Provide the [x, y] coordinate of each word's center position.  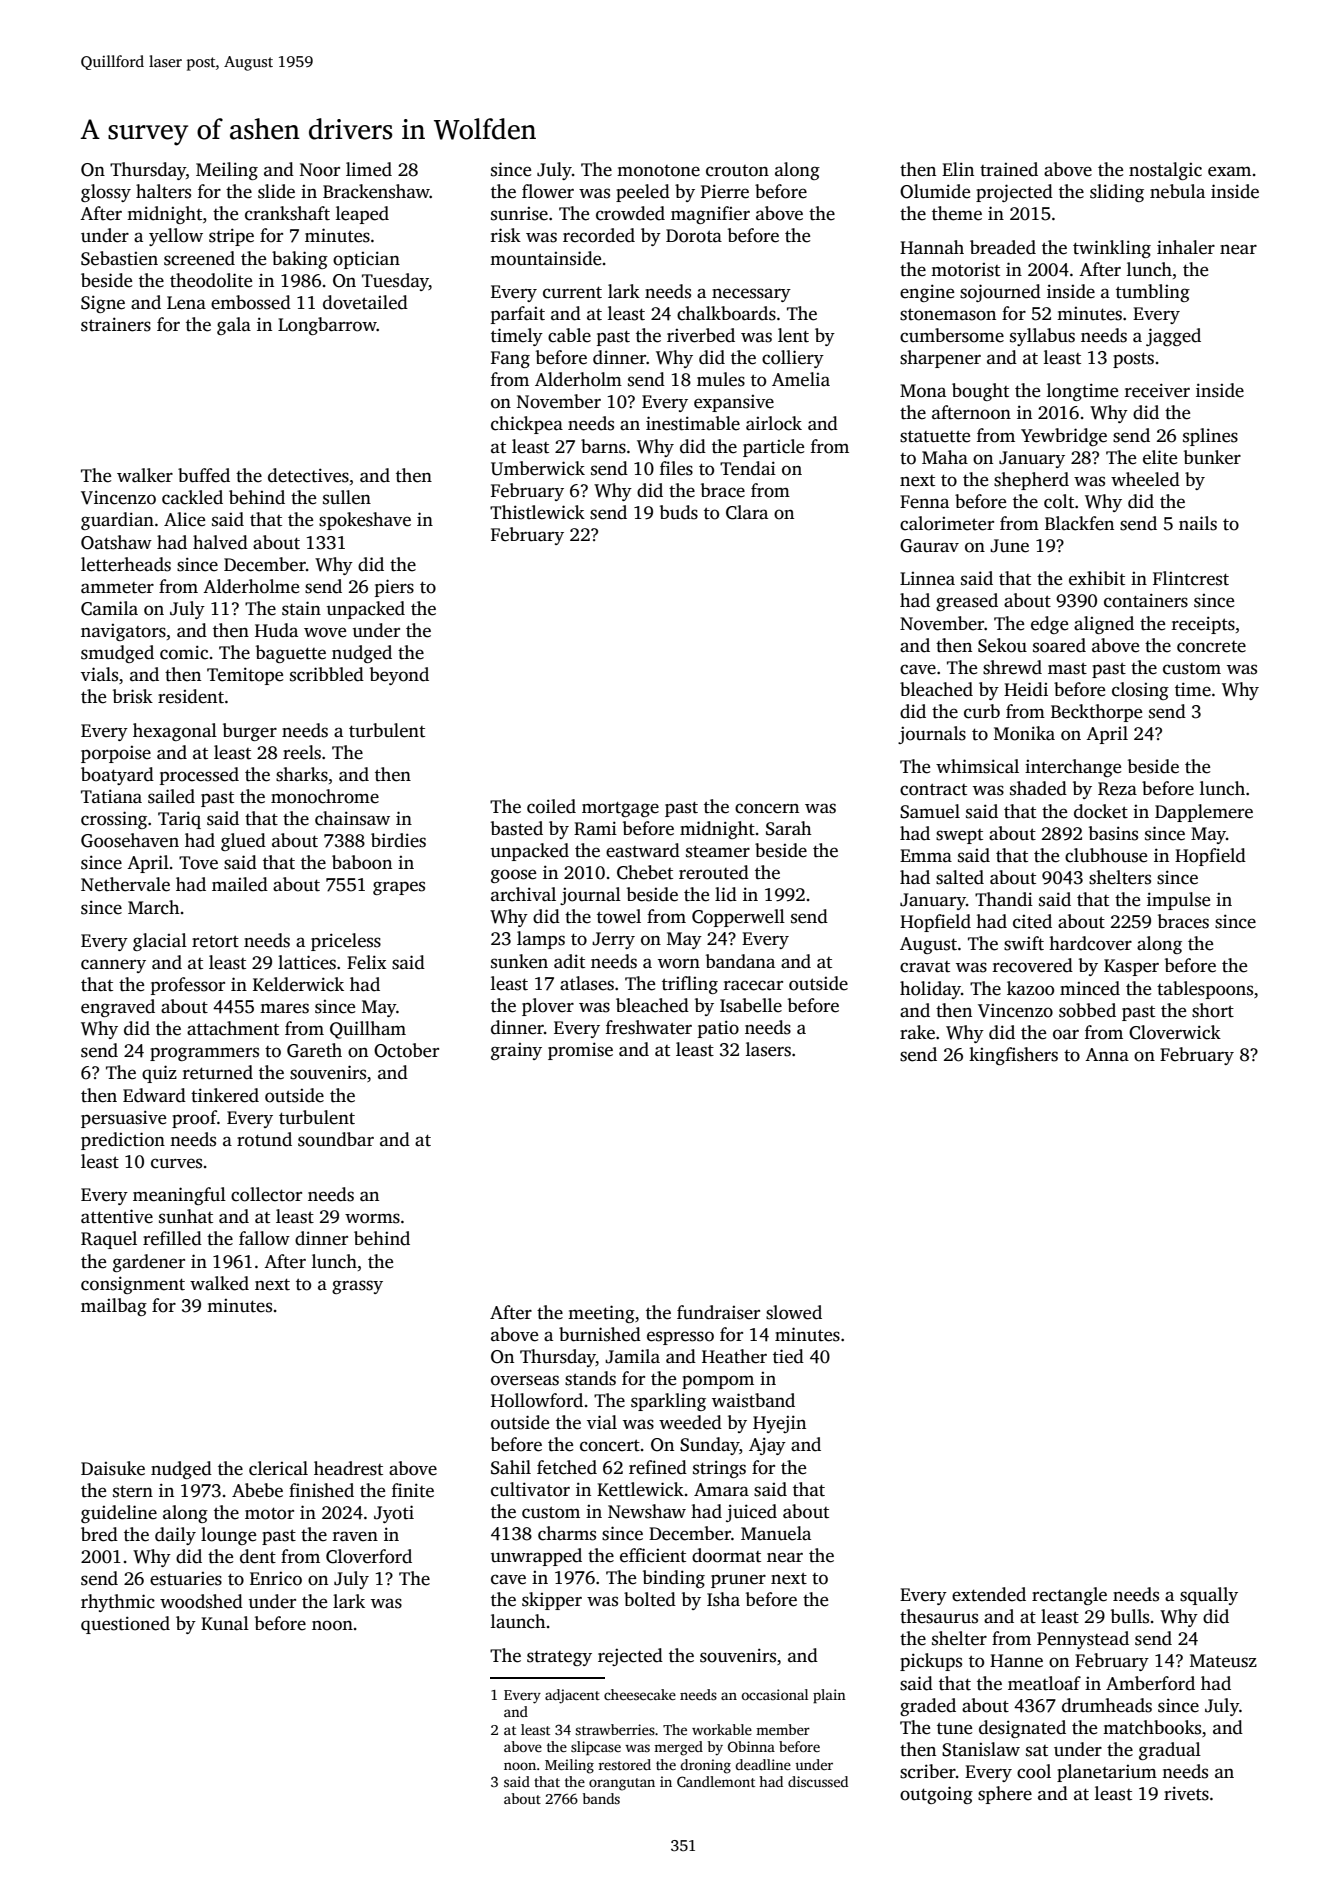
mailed [240, 884]
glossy [106, 193]
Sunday [709, 1446]
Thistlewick [537, 512]
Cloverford [369, 1556]
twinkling [1112, 249]
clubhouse [1106, 855]
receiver [1157, 390]
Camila [109, 608]
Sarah [789, 828]
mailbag [114, 1307]
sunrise [519, 214]
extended [989, 1594]
